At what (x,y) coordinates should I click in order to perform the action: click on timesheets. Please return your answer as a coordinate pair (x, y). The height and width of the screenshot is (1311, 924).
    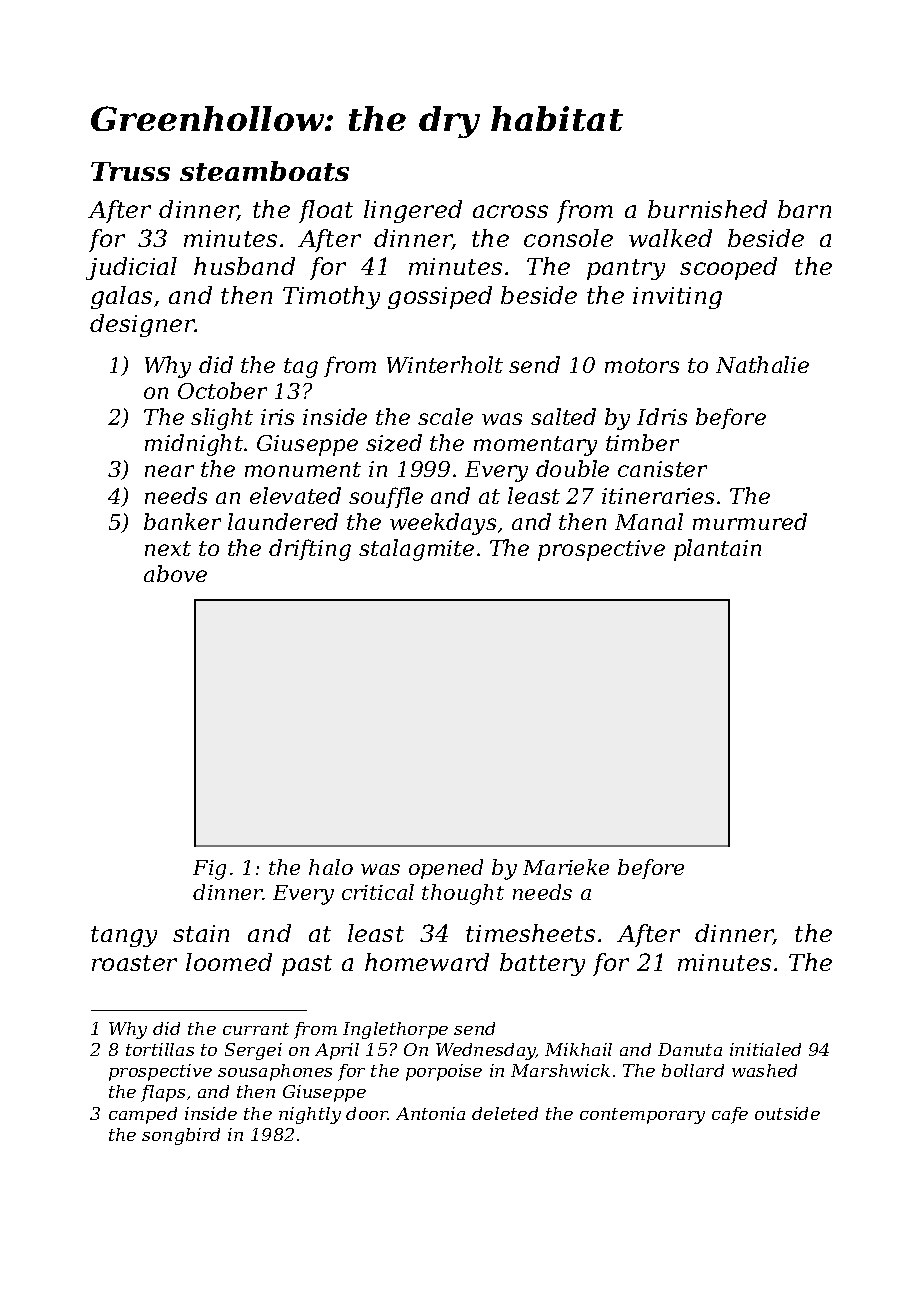
    Looking at the image, I should click on (530, 933).
